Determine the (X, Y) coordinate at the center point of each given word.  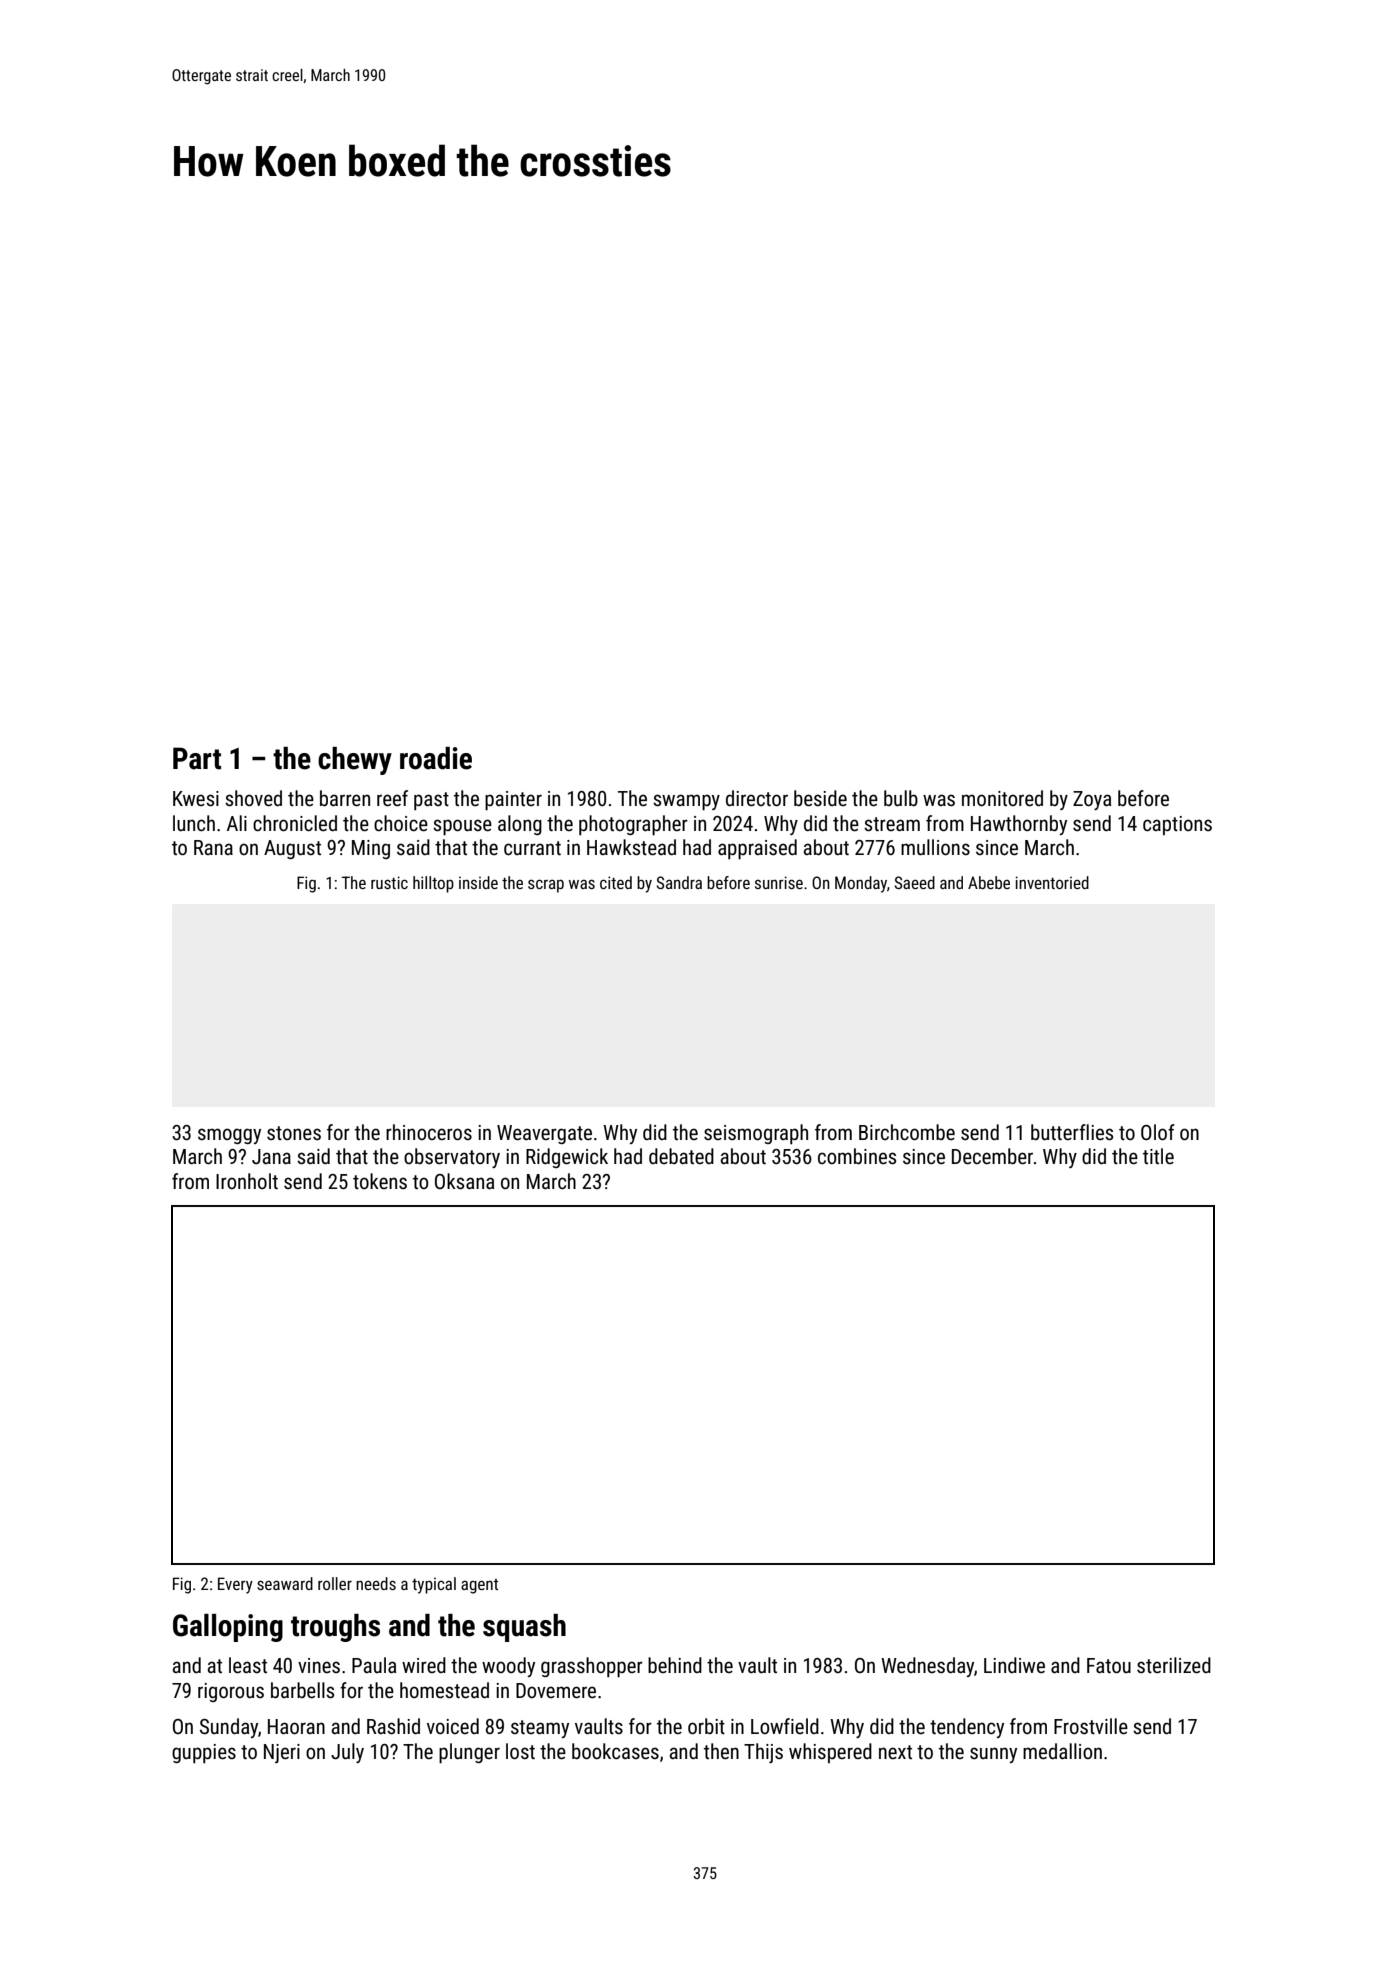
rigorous (231, 1692)
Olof (1158, 1132)
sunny (993, 1755)
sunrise (779, 882)
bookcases (615, 1751)
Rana (213, 847)
